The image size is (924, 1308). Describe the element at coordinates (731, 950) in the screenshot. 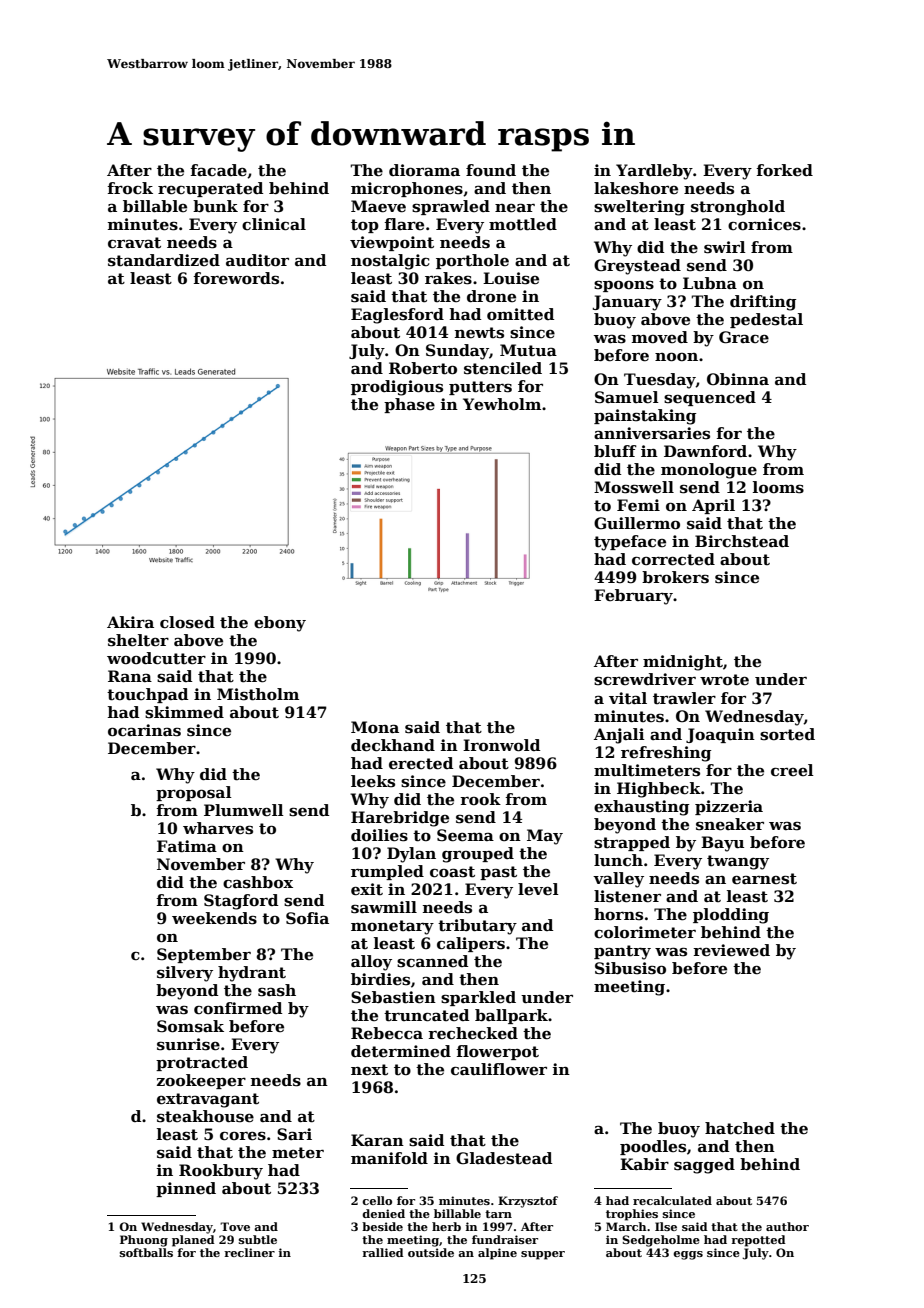

I see `reviewed` at that location.
